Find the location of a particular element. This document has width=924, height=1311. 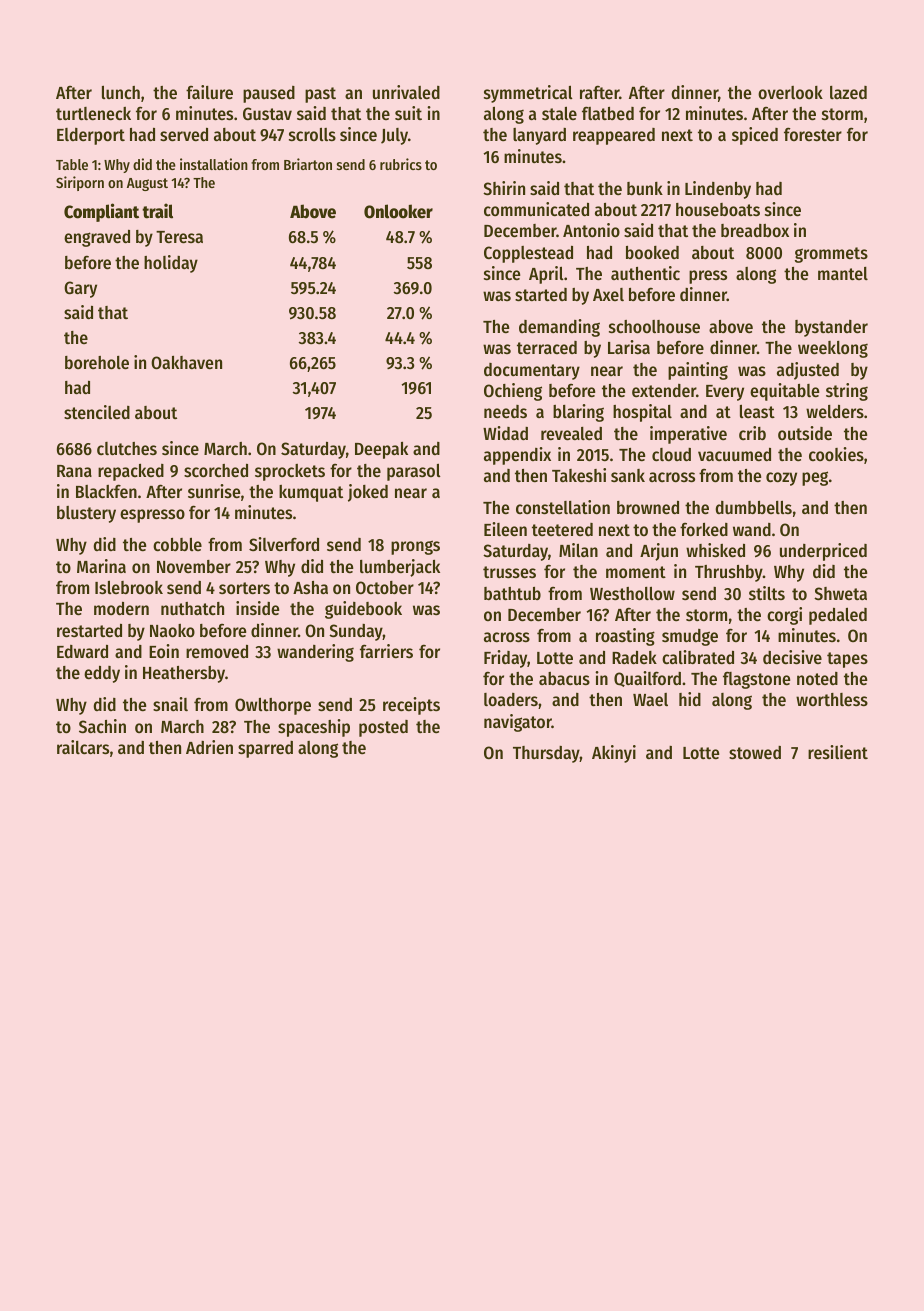

trail is located at coordinates (157, 211).
